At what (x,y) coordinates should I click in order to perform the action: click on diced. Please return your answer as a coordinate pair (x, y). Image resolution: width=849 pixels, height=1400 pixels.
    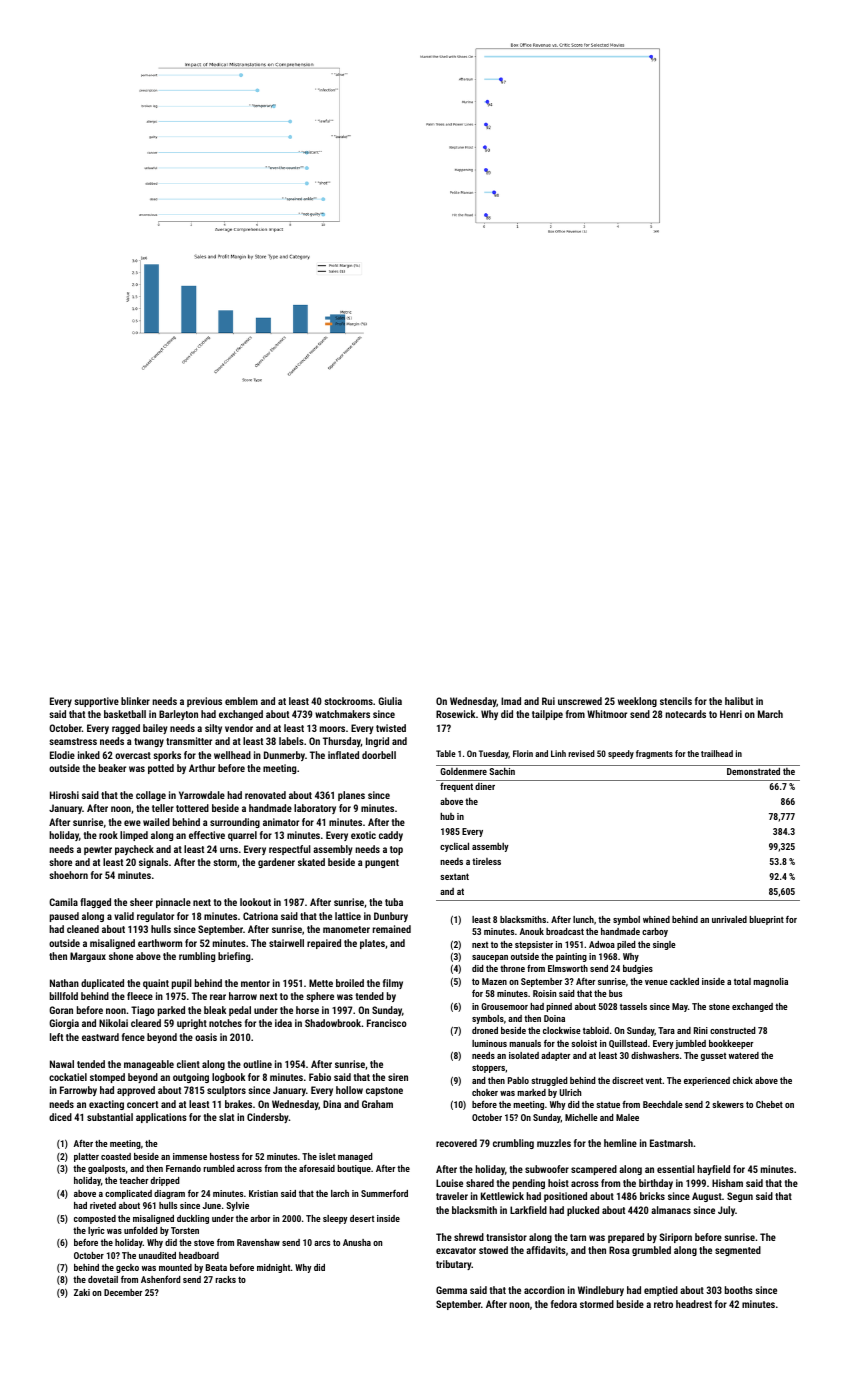
    Looking at the image, I should click on (60, 1117).
